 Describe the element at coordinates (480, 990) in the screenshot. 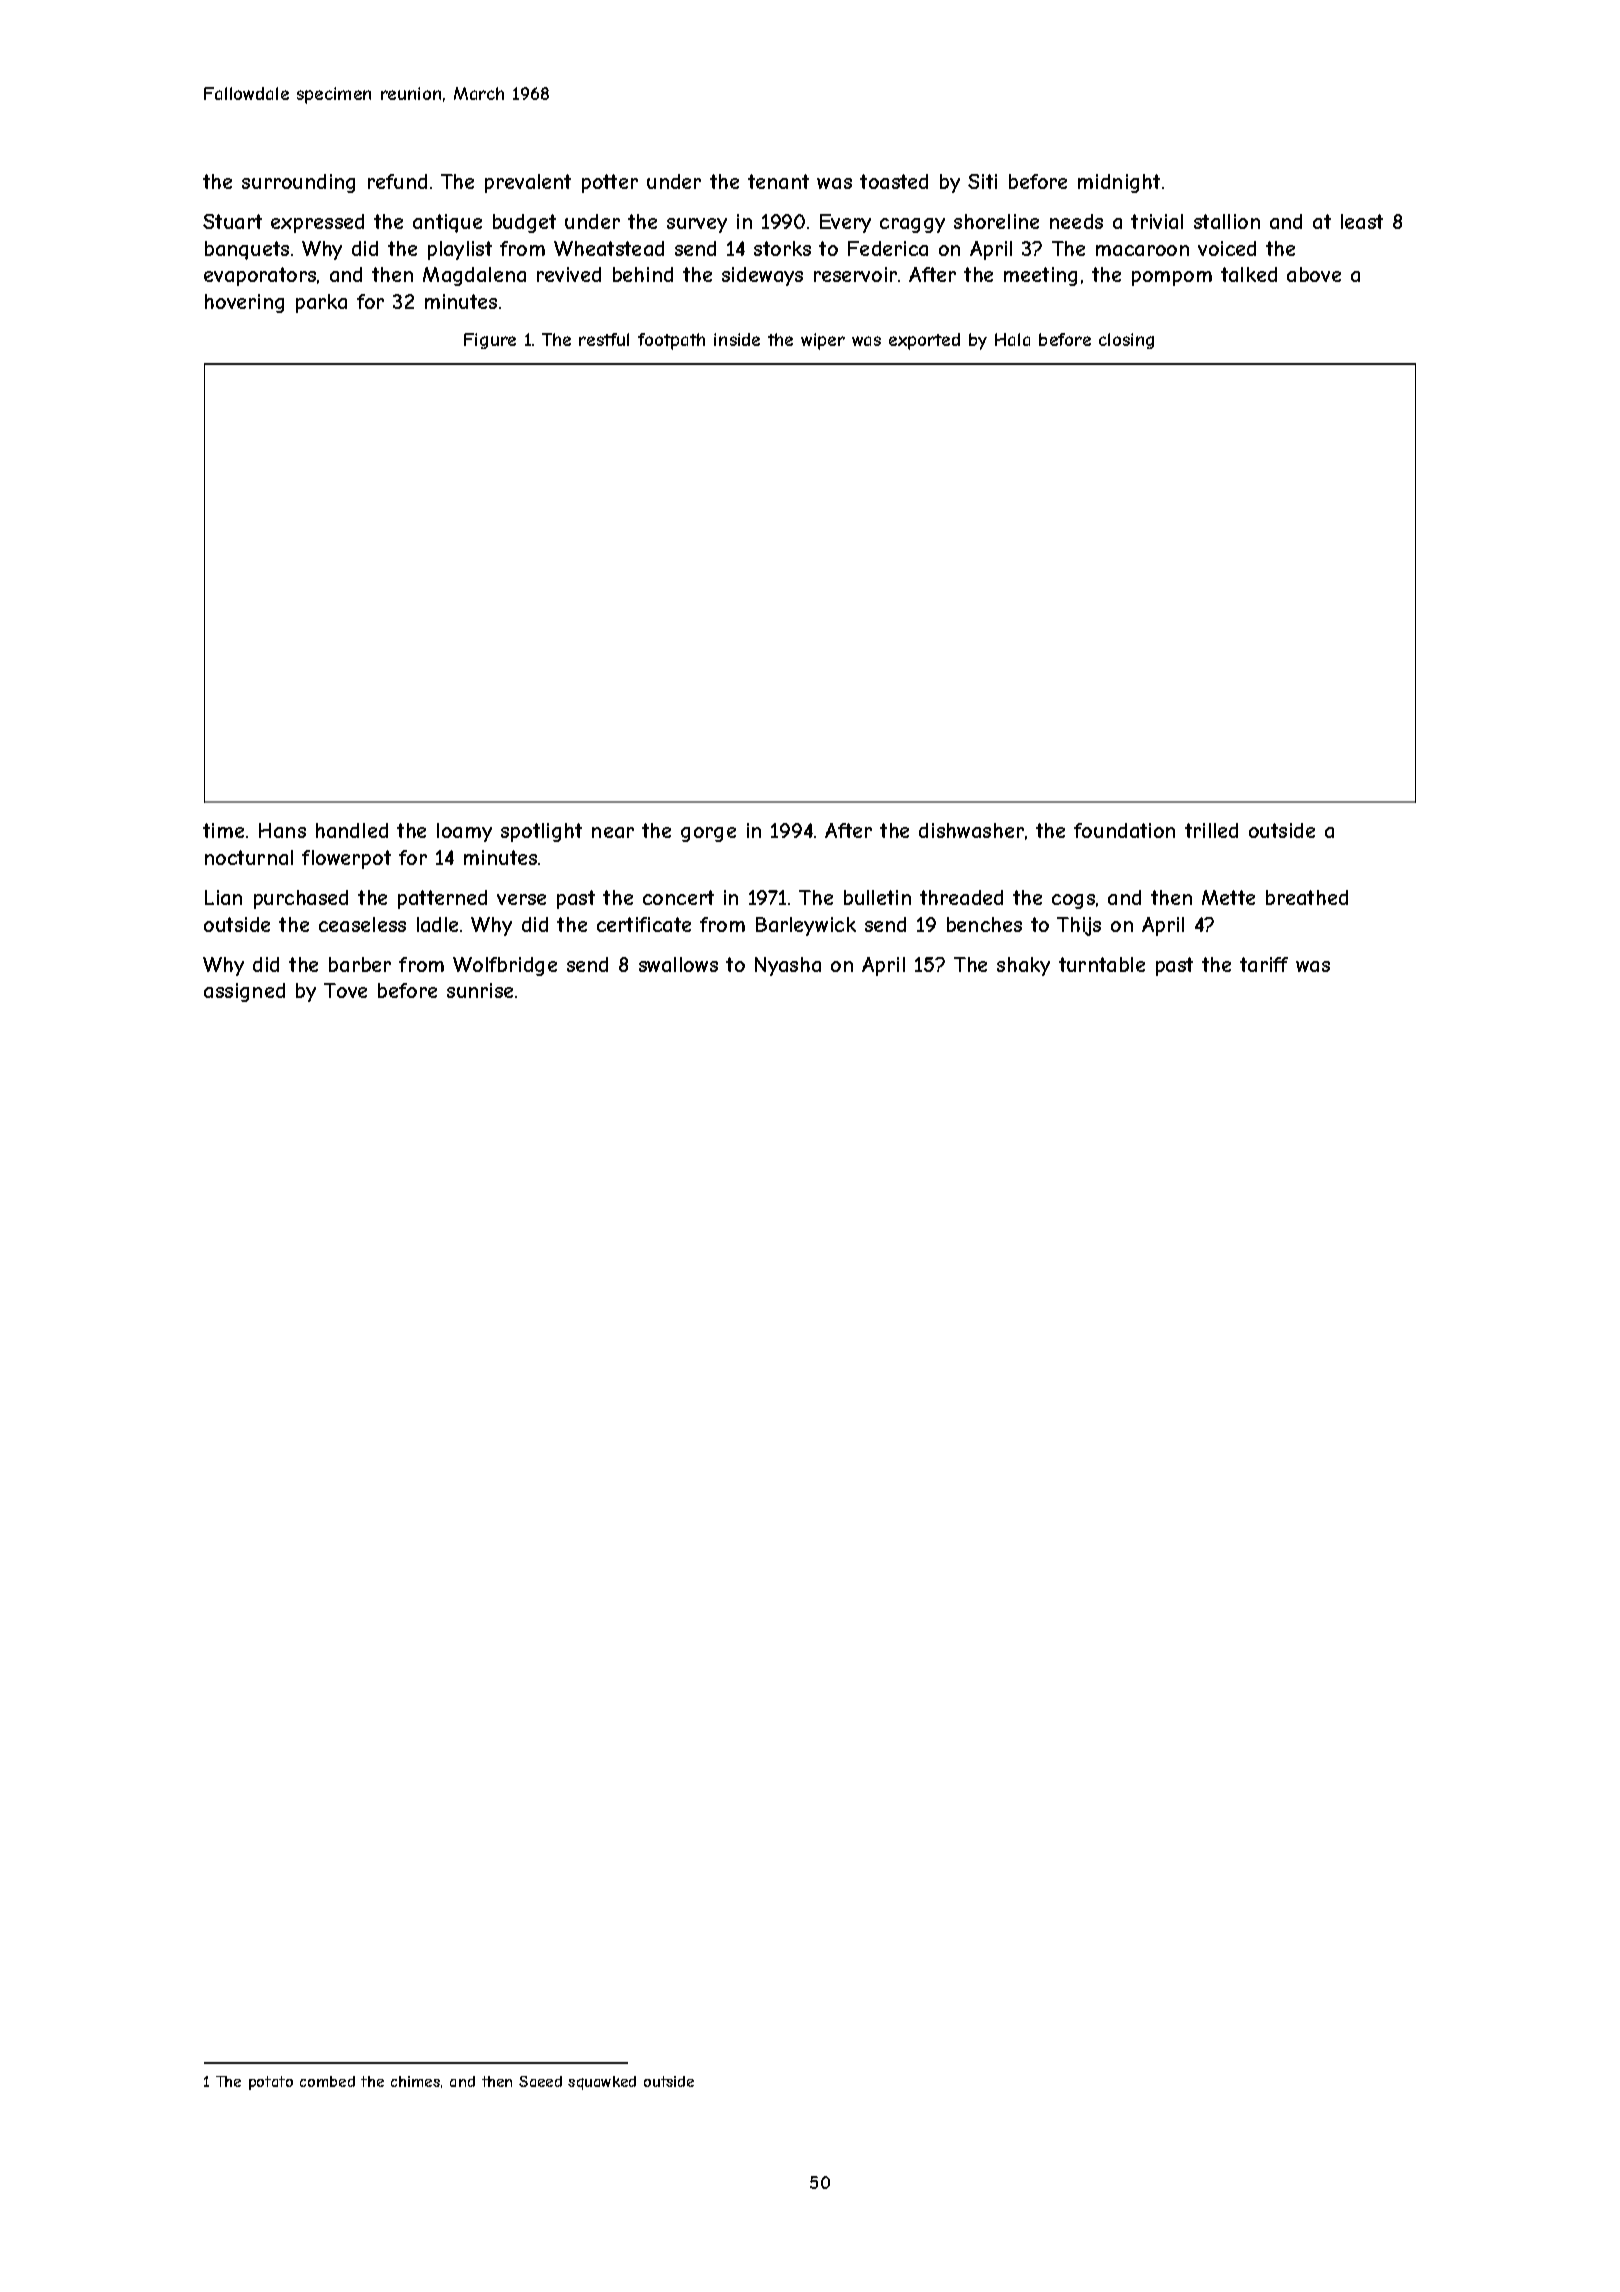

I see `sunrise` at that location.
